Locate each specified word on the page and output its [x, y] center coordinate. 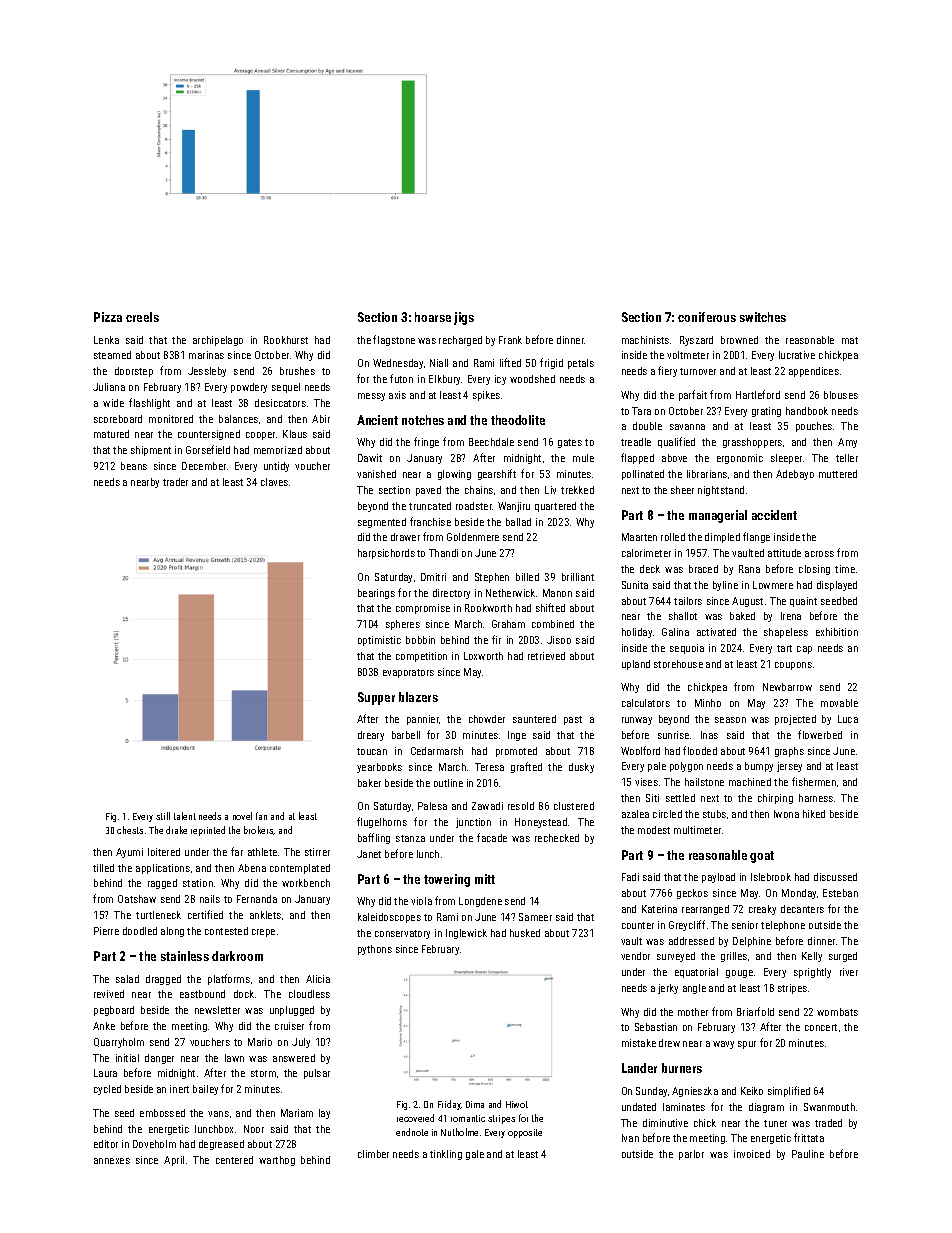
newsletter [217, 1010]
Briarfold [755, 1011]
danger [159, 1059]
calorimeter [646, 553]
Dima [475, 1104]
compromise [423, 609]
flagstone [394, 340]
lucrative [797, 355]
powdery [249, 388]
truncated [430, 506]
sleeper [786, 459]
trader [175, 482]
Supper [376, 698]
